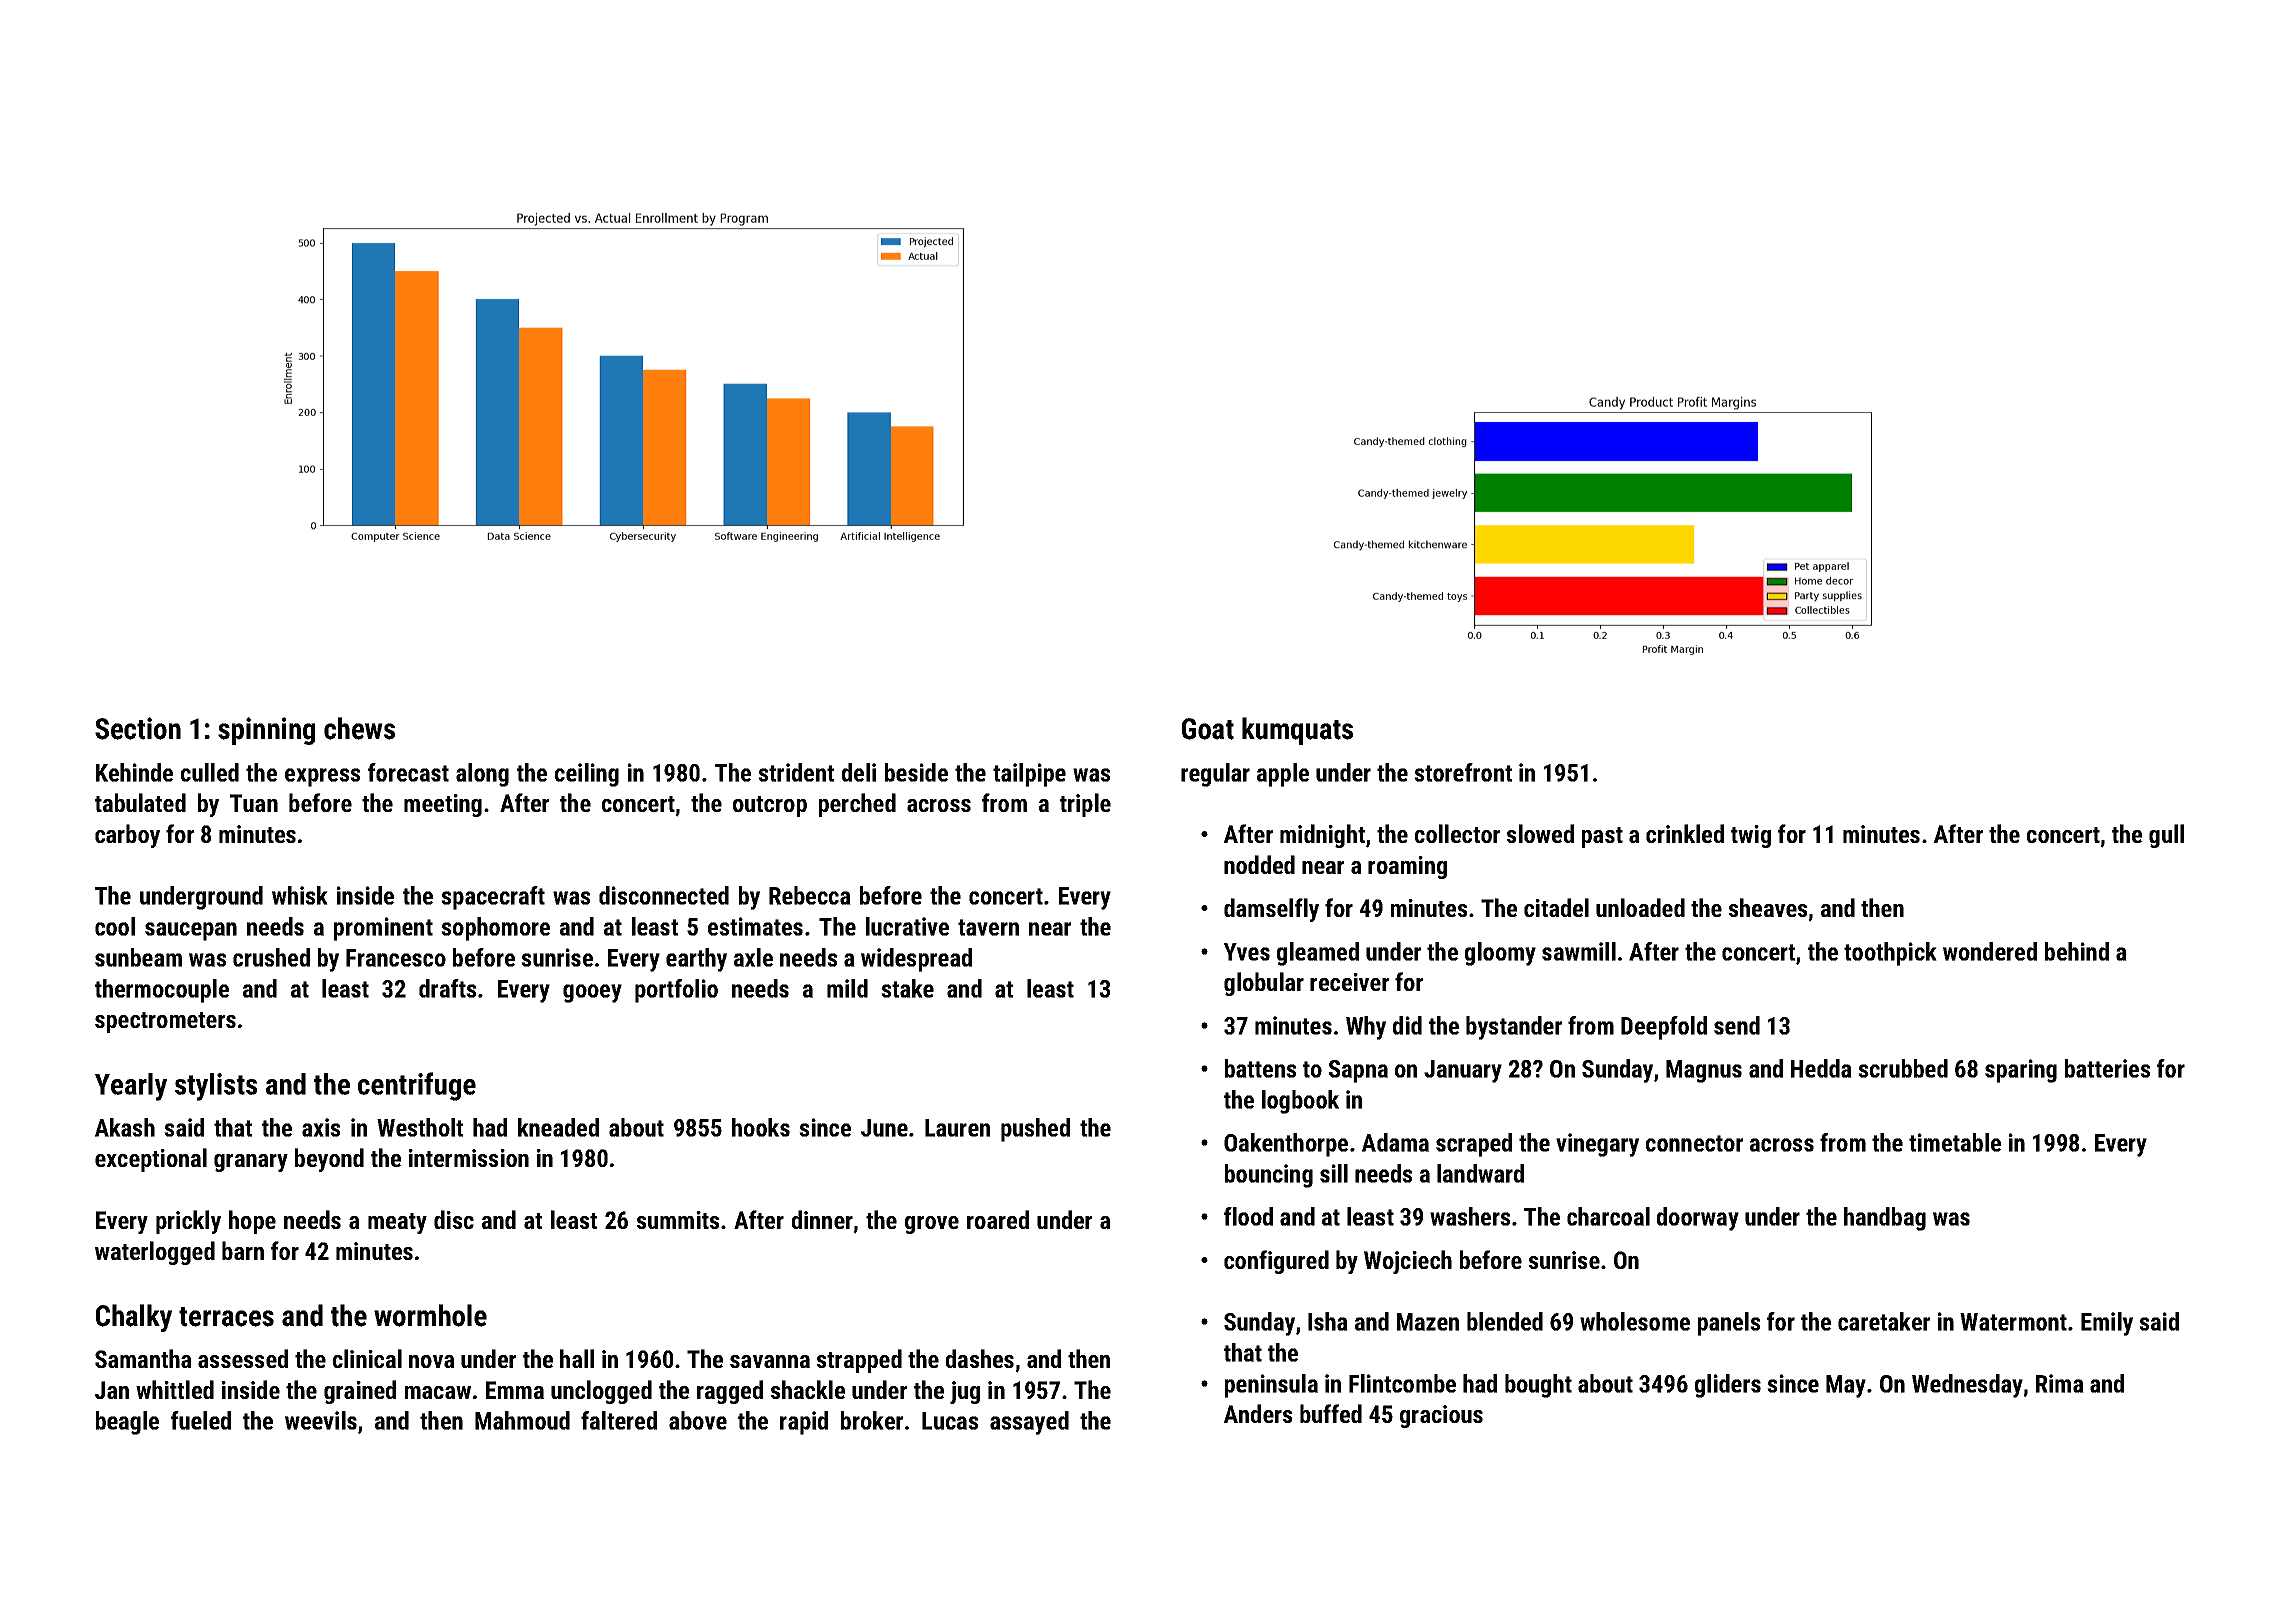 The width and height of the image is (2292, 1620). I want to click on Goat, so click(1208, 729).
